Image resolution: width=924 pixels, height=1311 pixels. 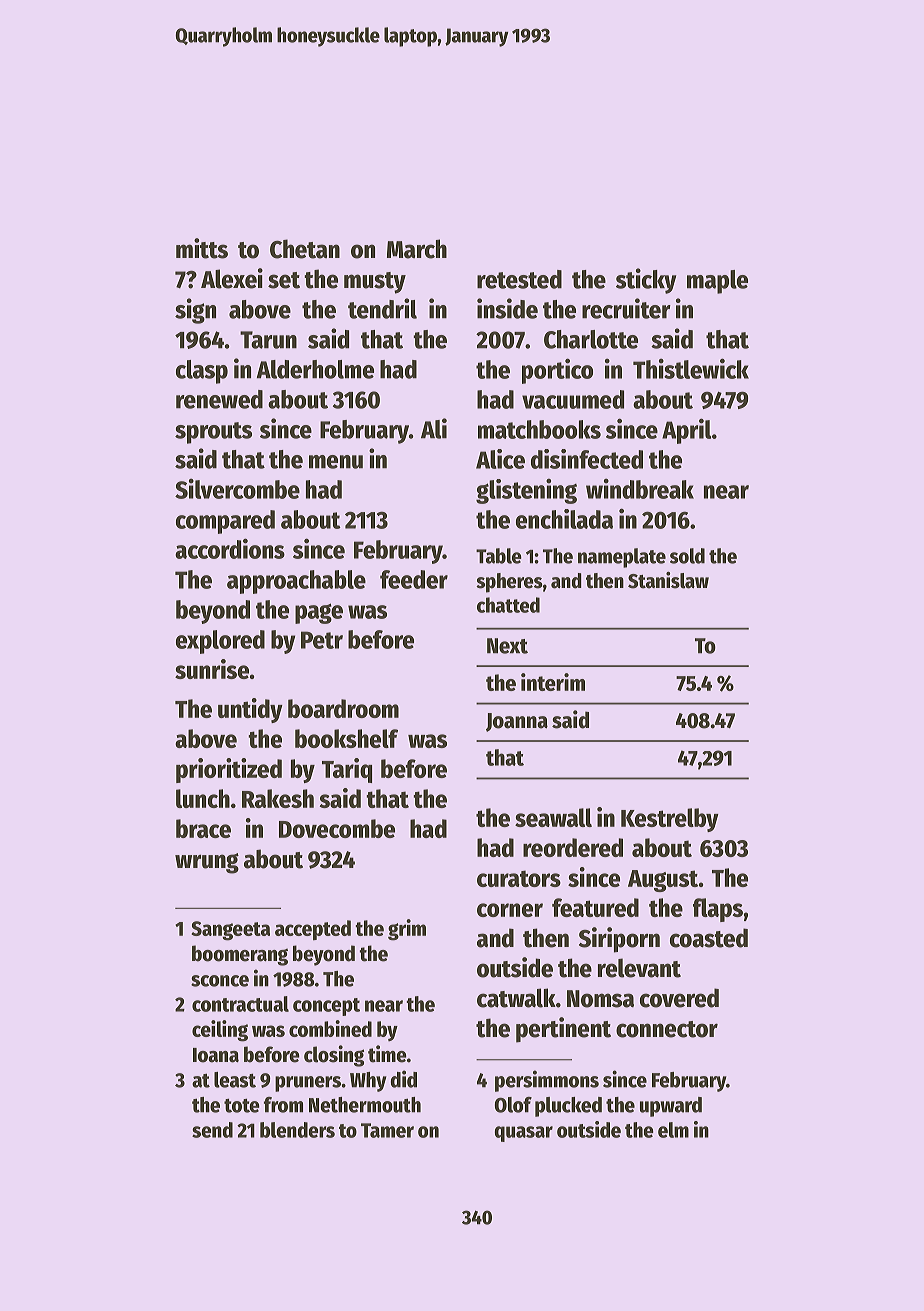 I want to click on explored, so click(x=220, y=642).
